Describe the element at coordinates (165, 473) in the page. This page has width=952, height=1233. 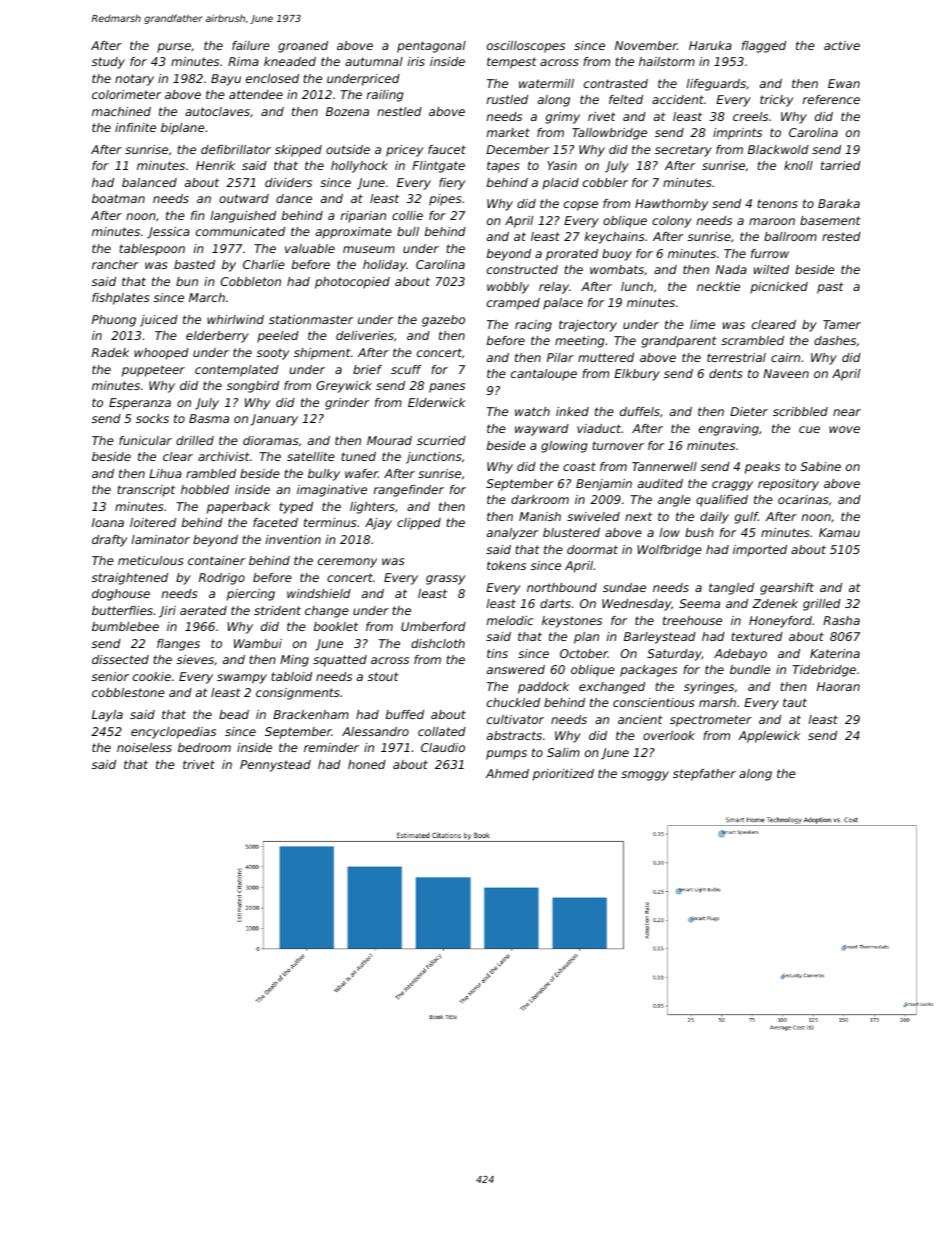
I see `Lihua` at that location.
